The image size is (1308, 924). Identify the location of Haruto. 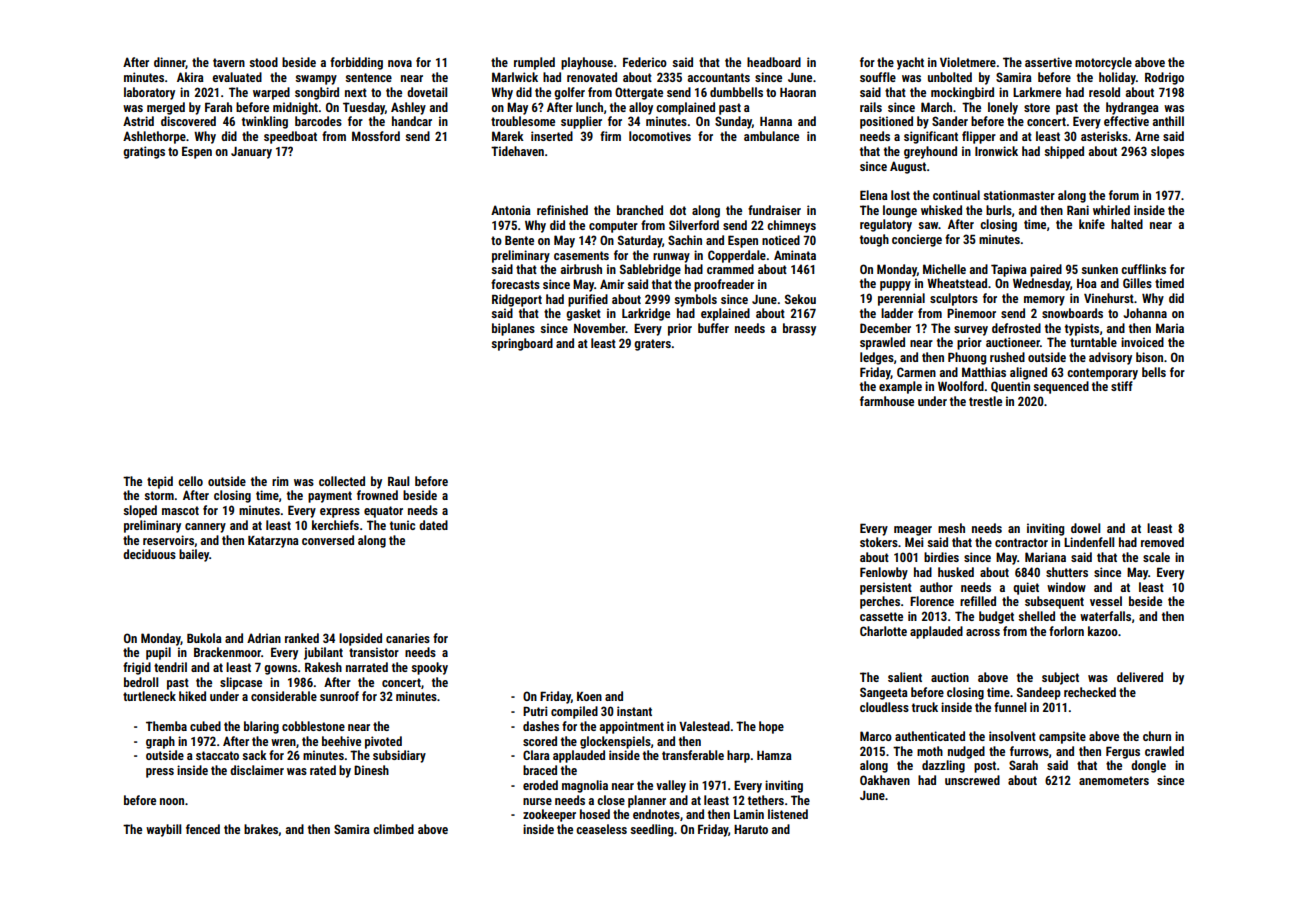
(751, 829).
